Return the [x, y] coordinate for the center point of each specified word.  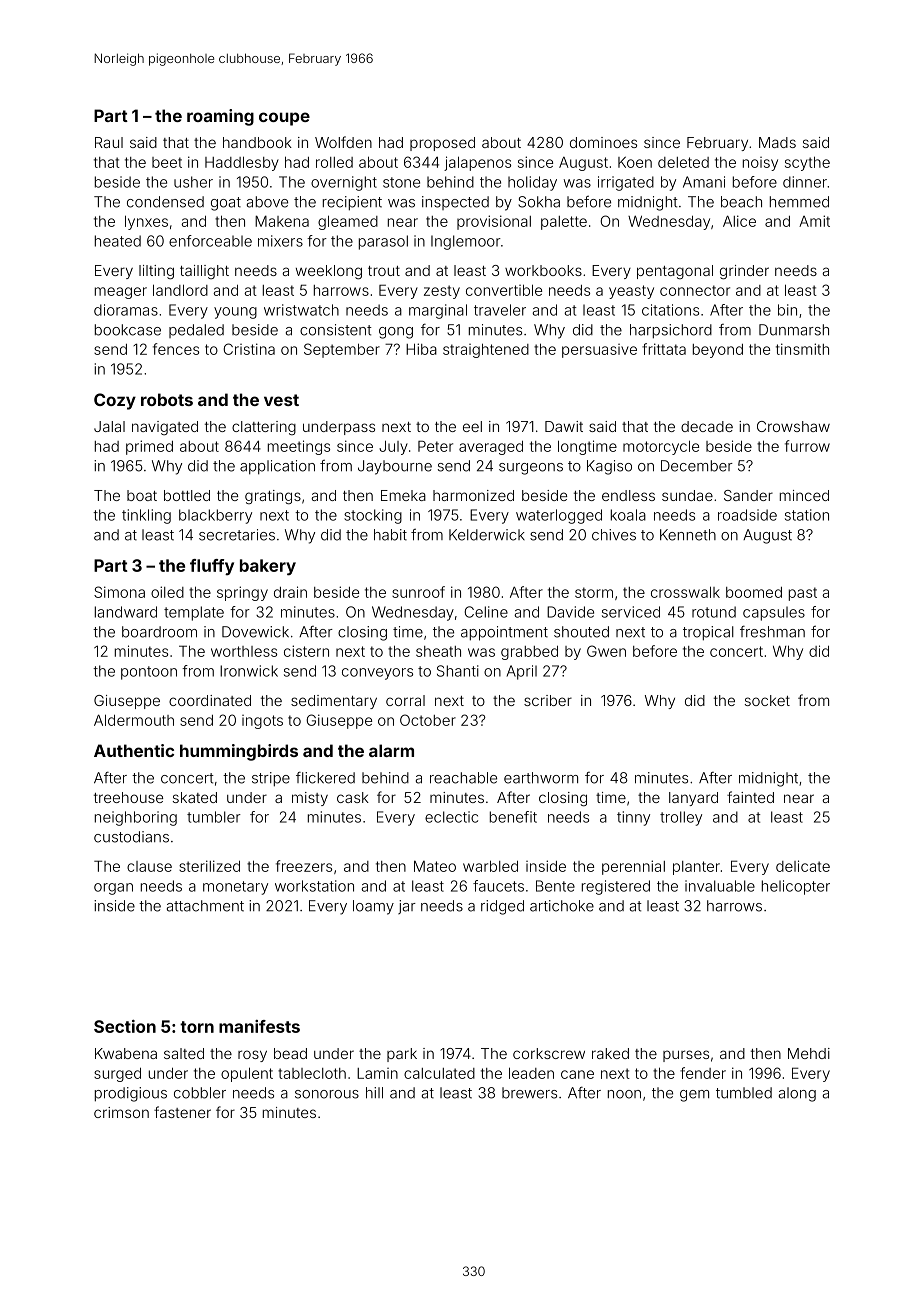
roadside [747, 515]
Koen [635, 162]
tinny [633, 818]
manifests [259, 1026]
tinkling [146, 516]
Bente [555, 886]
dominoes [603, 142]
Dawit [564, 426]
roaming [220, 117]
